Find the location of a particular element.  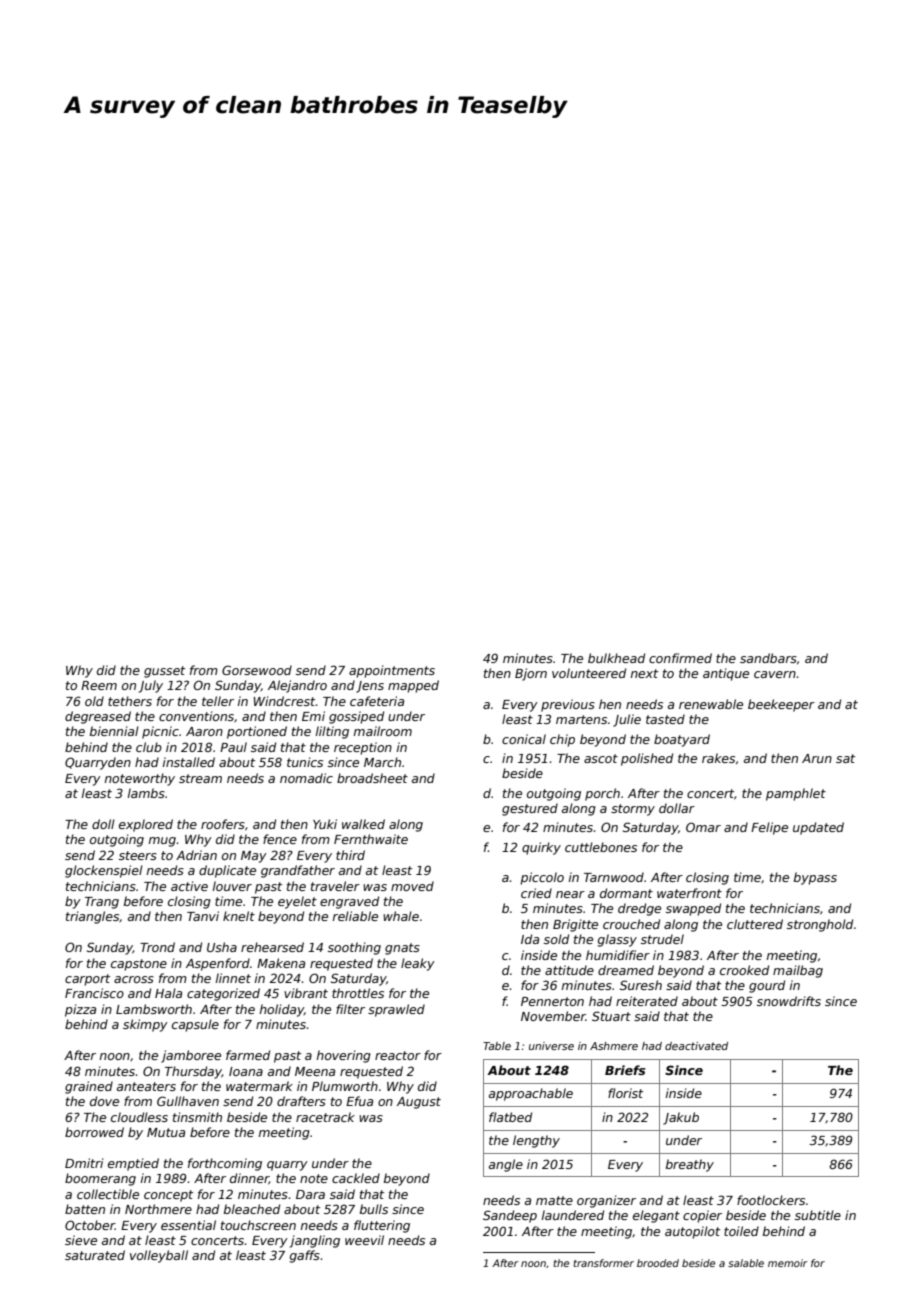

reiterated is located at coordinates (647, 1001).
